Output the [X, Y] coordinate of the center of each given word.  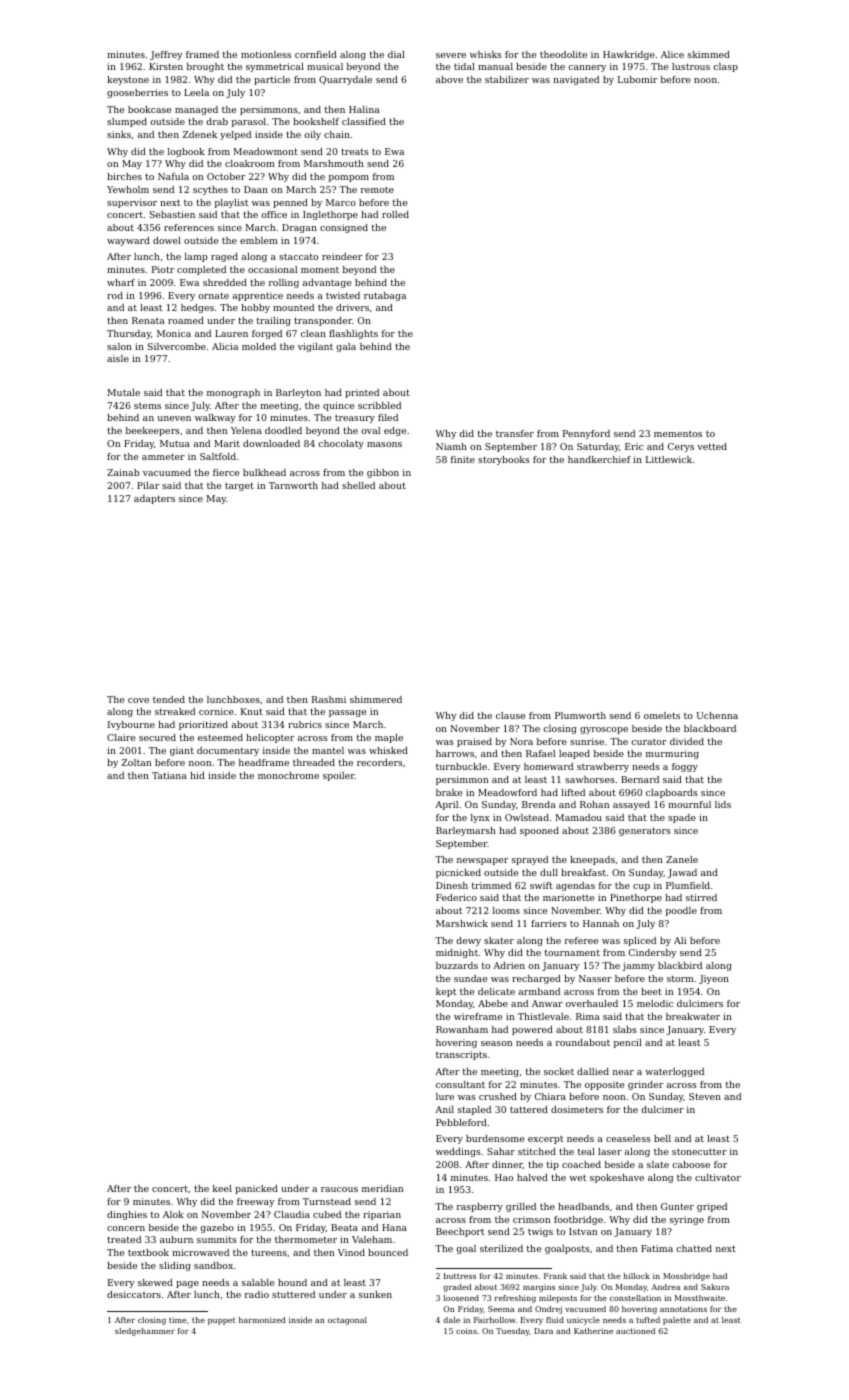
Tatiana [169, 775]
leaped [574, 754]
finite [463, 459]
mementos [678, 434]
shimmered [376, 699]
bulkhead [264, 472]
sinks [119, 134]
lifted [573, 792]
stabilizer [507, 79]
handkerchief [599, 459]
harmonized [262, 1320]
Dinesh [452, 885]
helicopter [270, 738]
